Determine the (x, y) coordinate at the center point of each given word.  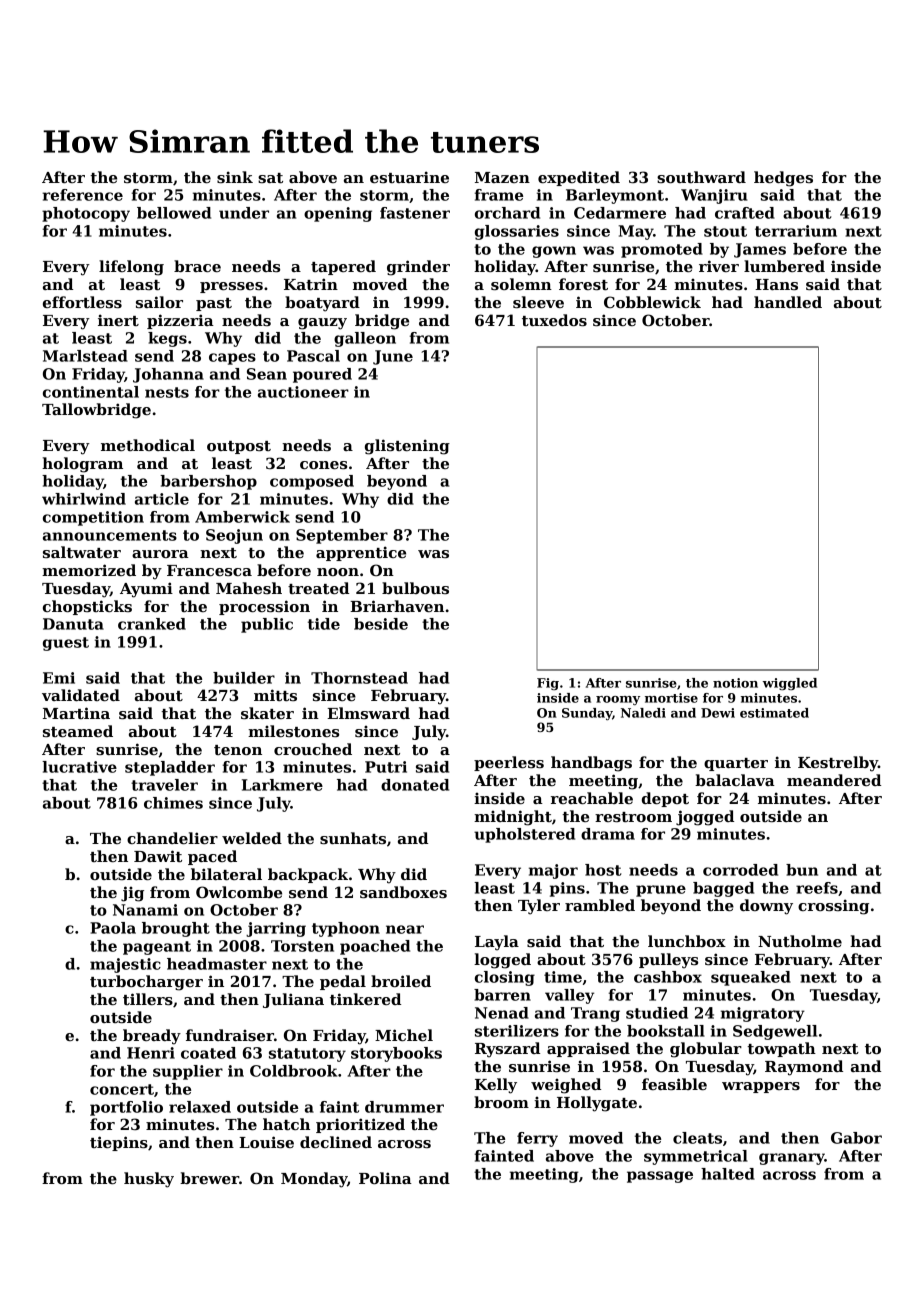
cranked (152, 624)
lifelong (131, 268)
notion (735, 683)
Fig (548, 684)
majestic (125, 965)
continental (91, 392)
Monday (314, 1180)
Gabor (856, 1138)
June (393, 357)
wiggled (790, 684)
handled (788, 302)
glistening (407, 447)
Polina (385, 1178)
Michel (404, 1035)
